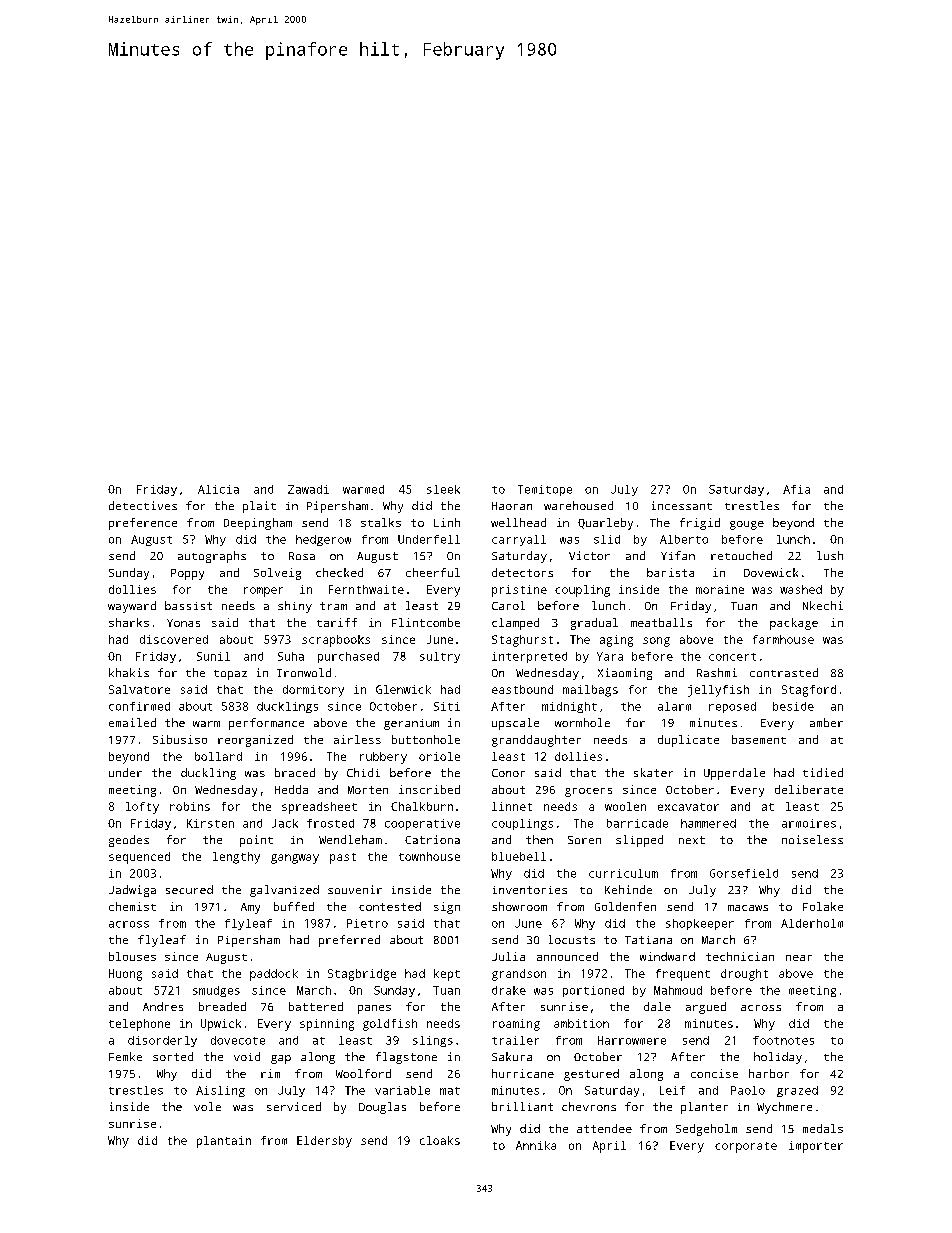  I want to click on concise, so click(714, 1073).
